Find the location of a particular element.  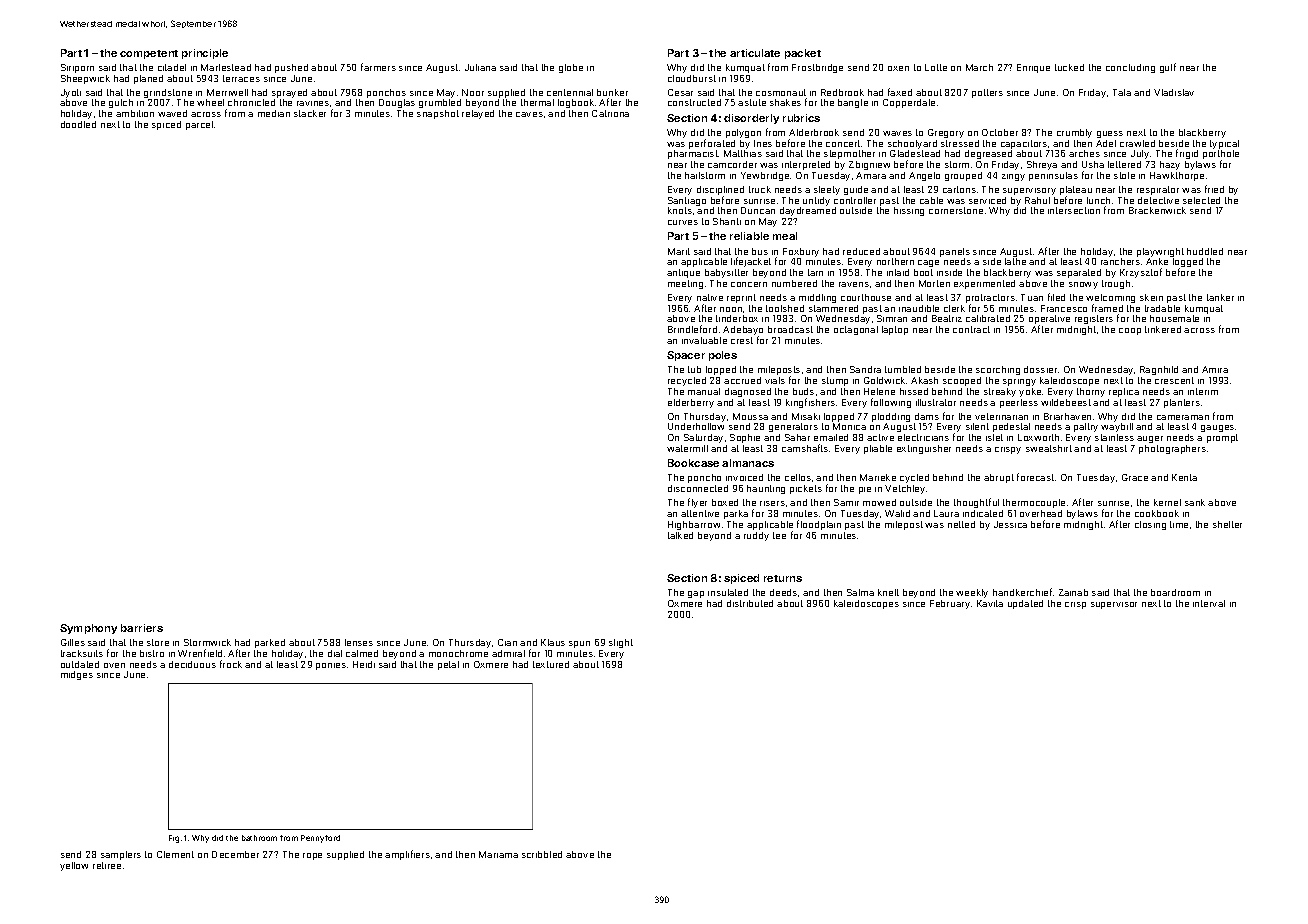

scribbled is located at coordinates (542, 854).
